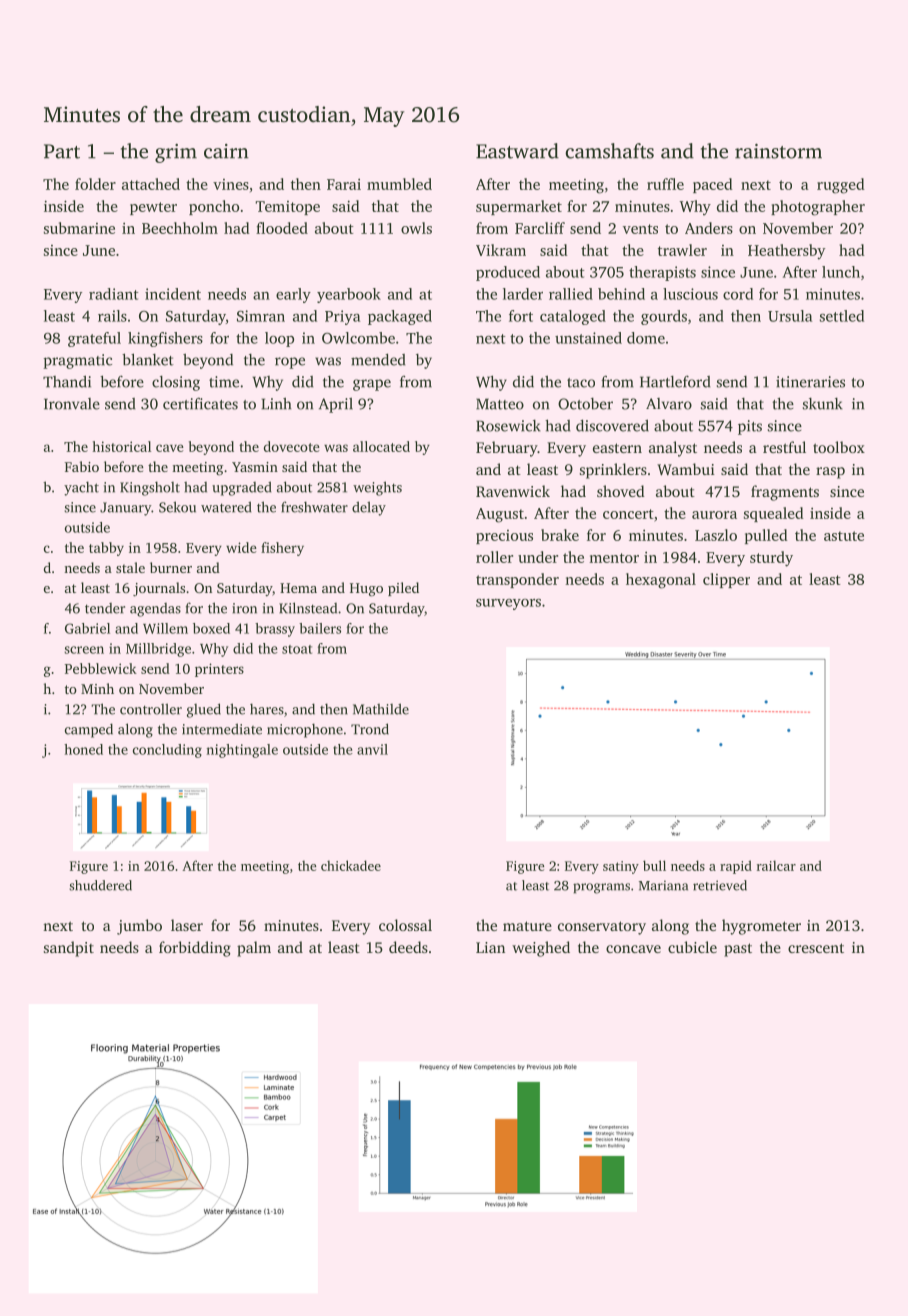 The height and width of the screenshot is (1316, 908). What do you see at coordinates (180, 228) in the screenshot?
I see `Beechholm` at bounding box center [180, 228].
